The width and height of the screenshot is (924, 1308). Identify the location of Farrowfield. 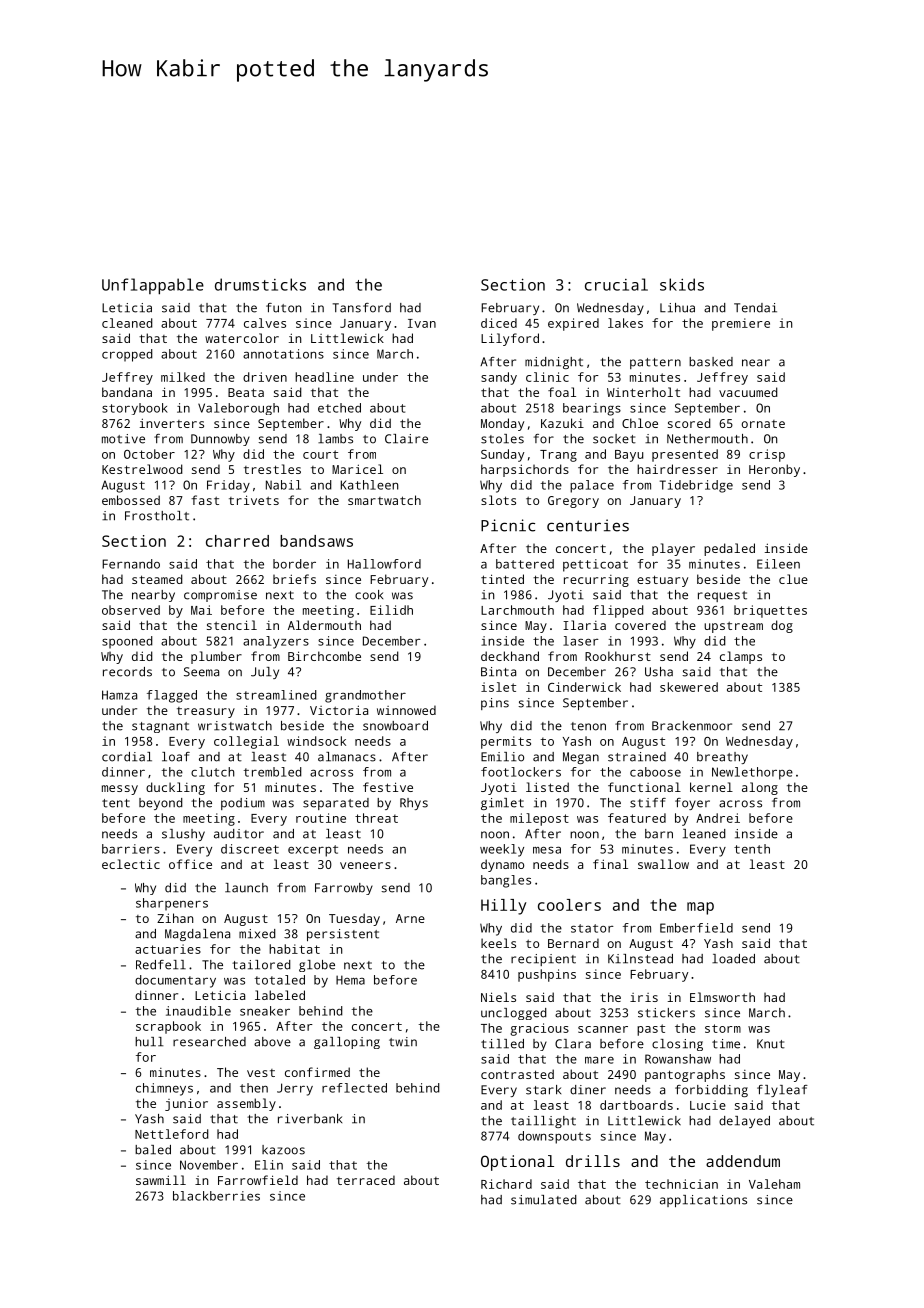
(258, 1180).
